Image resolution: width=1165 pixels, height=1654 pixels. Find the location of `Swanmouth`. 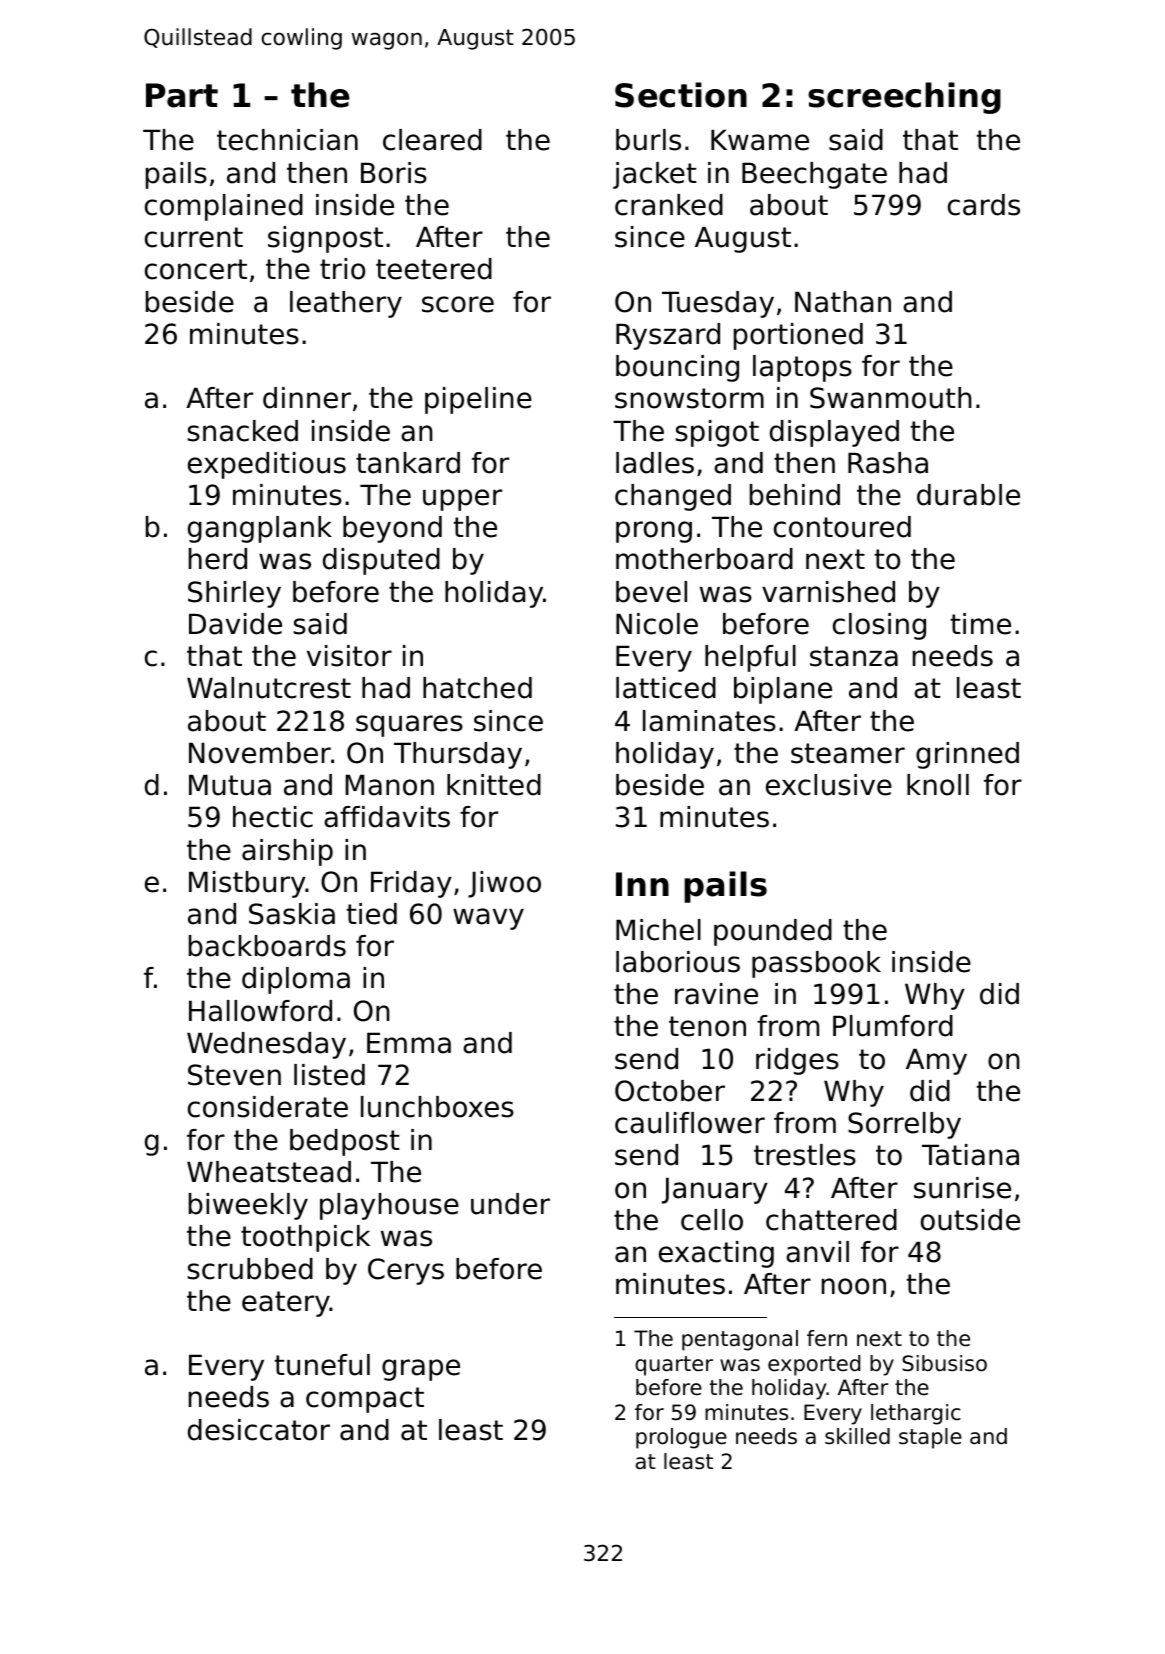

Swanmouth is located at coordinates (891, 398).
